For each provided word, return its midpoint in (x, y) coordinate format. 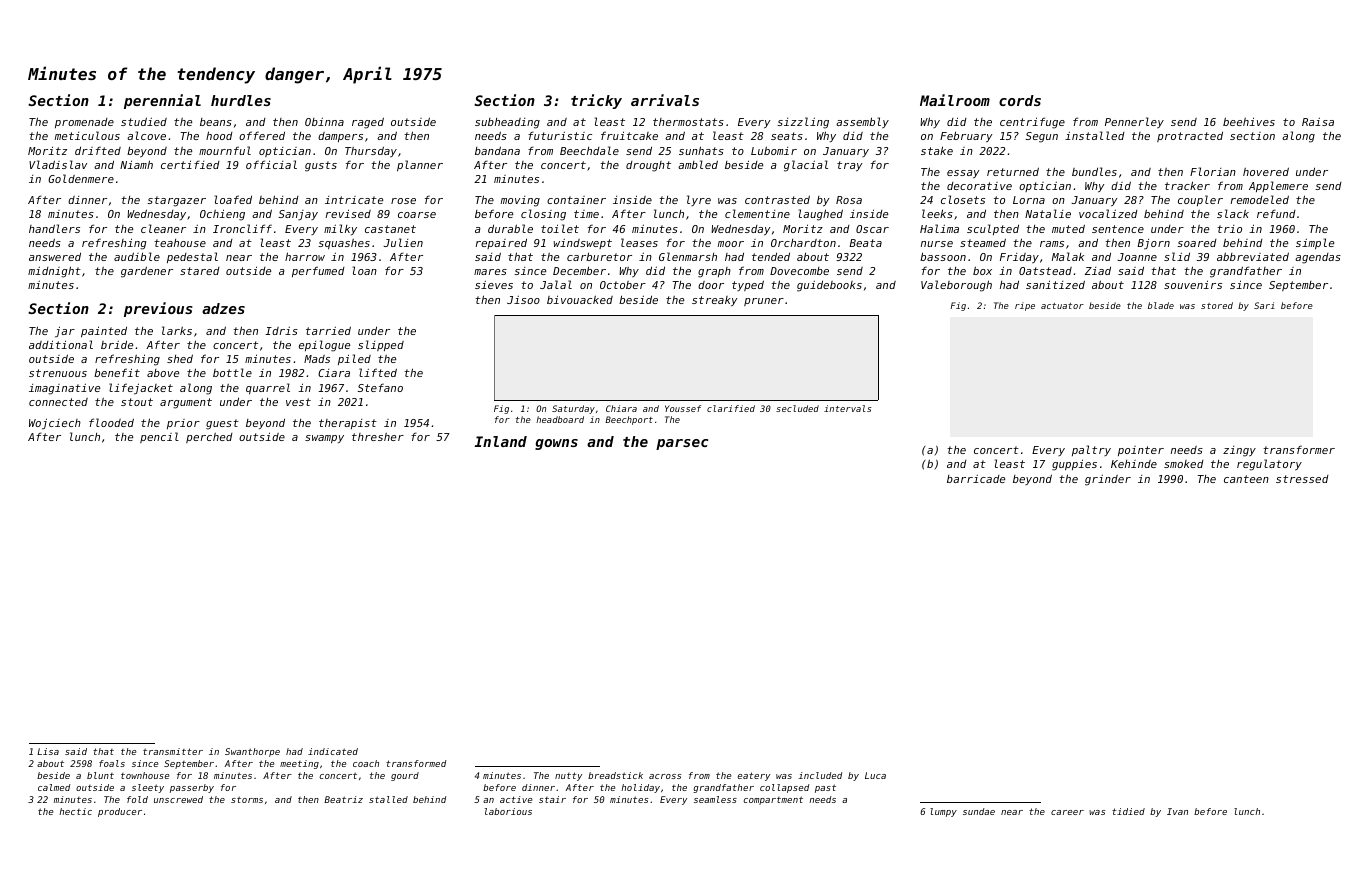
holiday (640, 788)
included (820, 775)
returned (1013, 171)
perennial (162, 101)
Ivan (1177, 811)
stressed (1302, 479)
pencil (159, 437)
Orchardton (803, 243)
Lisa (48, 751)
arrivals (665, 100)
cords (1020, 100)
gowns (556, 444)
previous (158, 309)
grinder (1108, 480)
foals (112, 763)
